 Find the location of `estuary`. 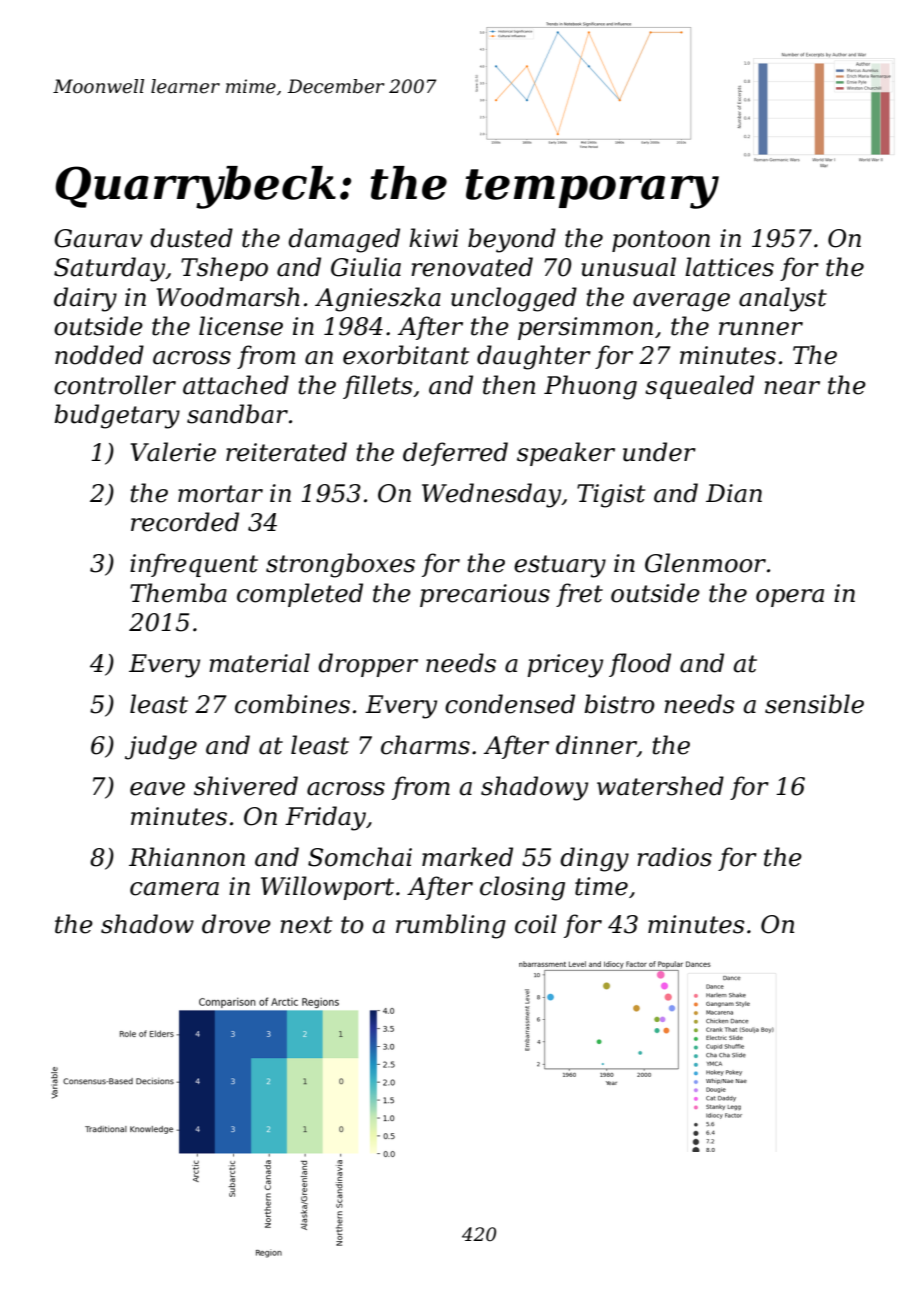

estuary is located at coordinates (560, 566).
